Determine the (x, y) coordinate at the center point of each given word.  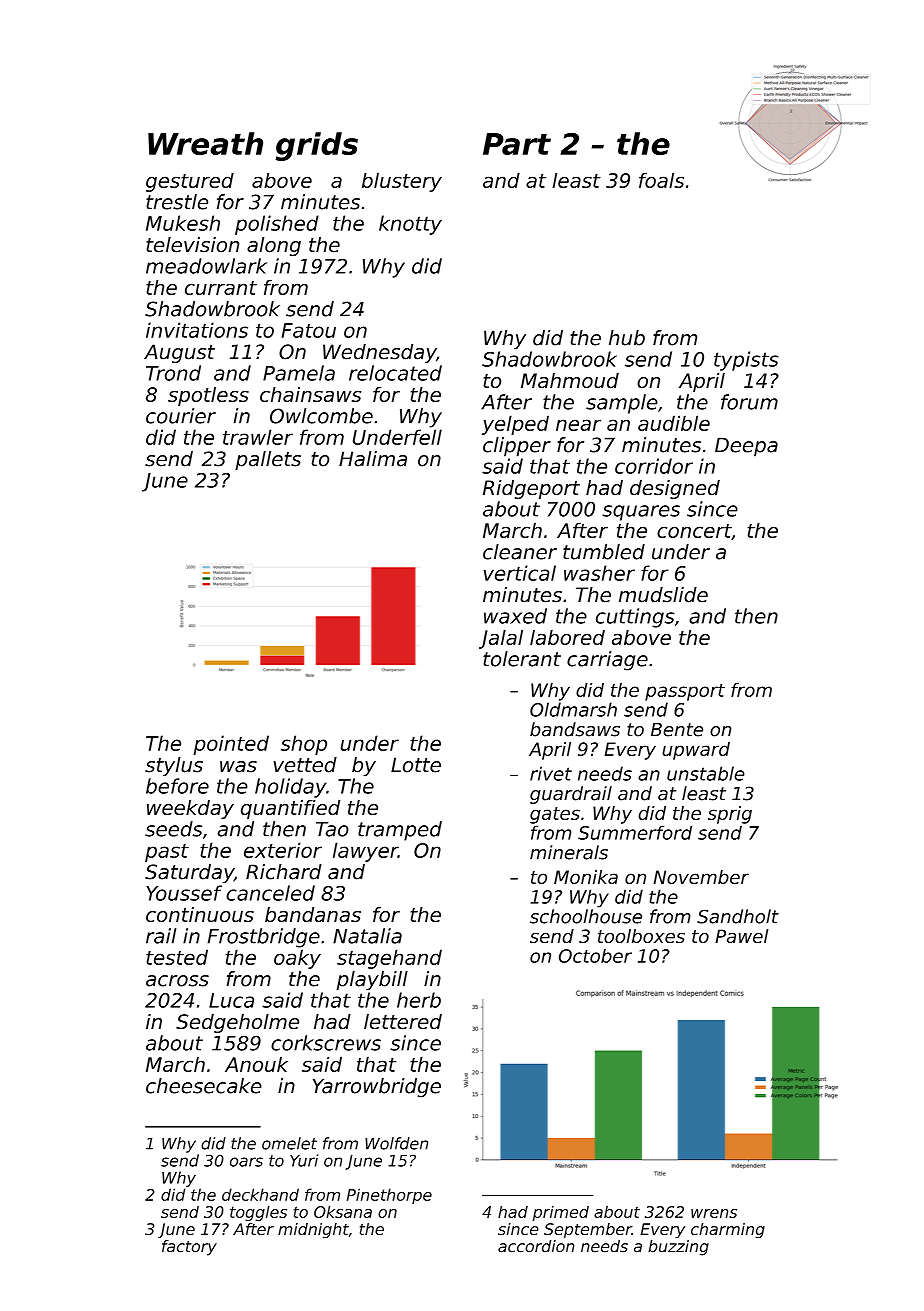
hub (627, 338)
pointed (231, 745)
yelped (515, 425)
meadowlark (206, 266)
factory (189, 1248)
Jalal (501, 639)
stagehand (389, 959)
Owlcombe (321, 416)
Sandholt (738, 916)
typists (746, 361)
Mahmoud (570, 380)
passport (685, 692)
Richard (284, 872)
